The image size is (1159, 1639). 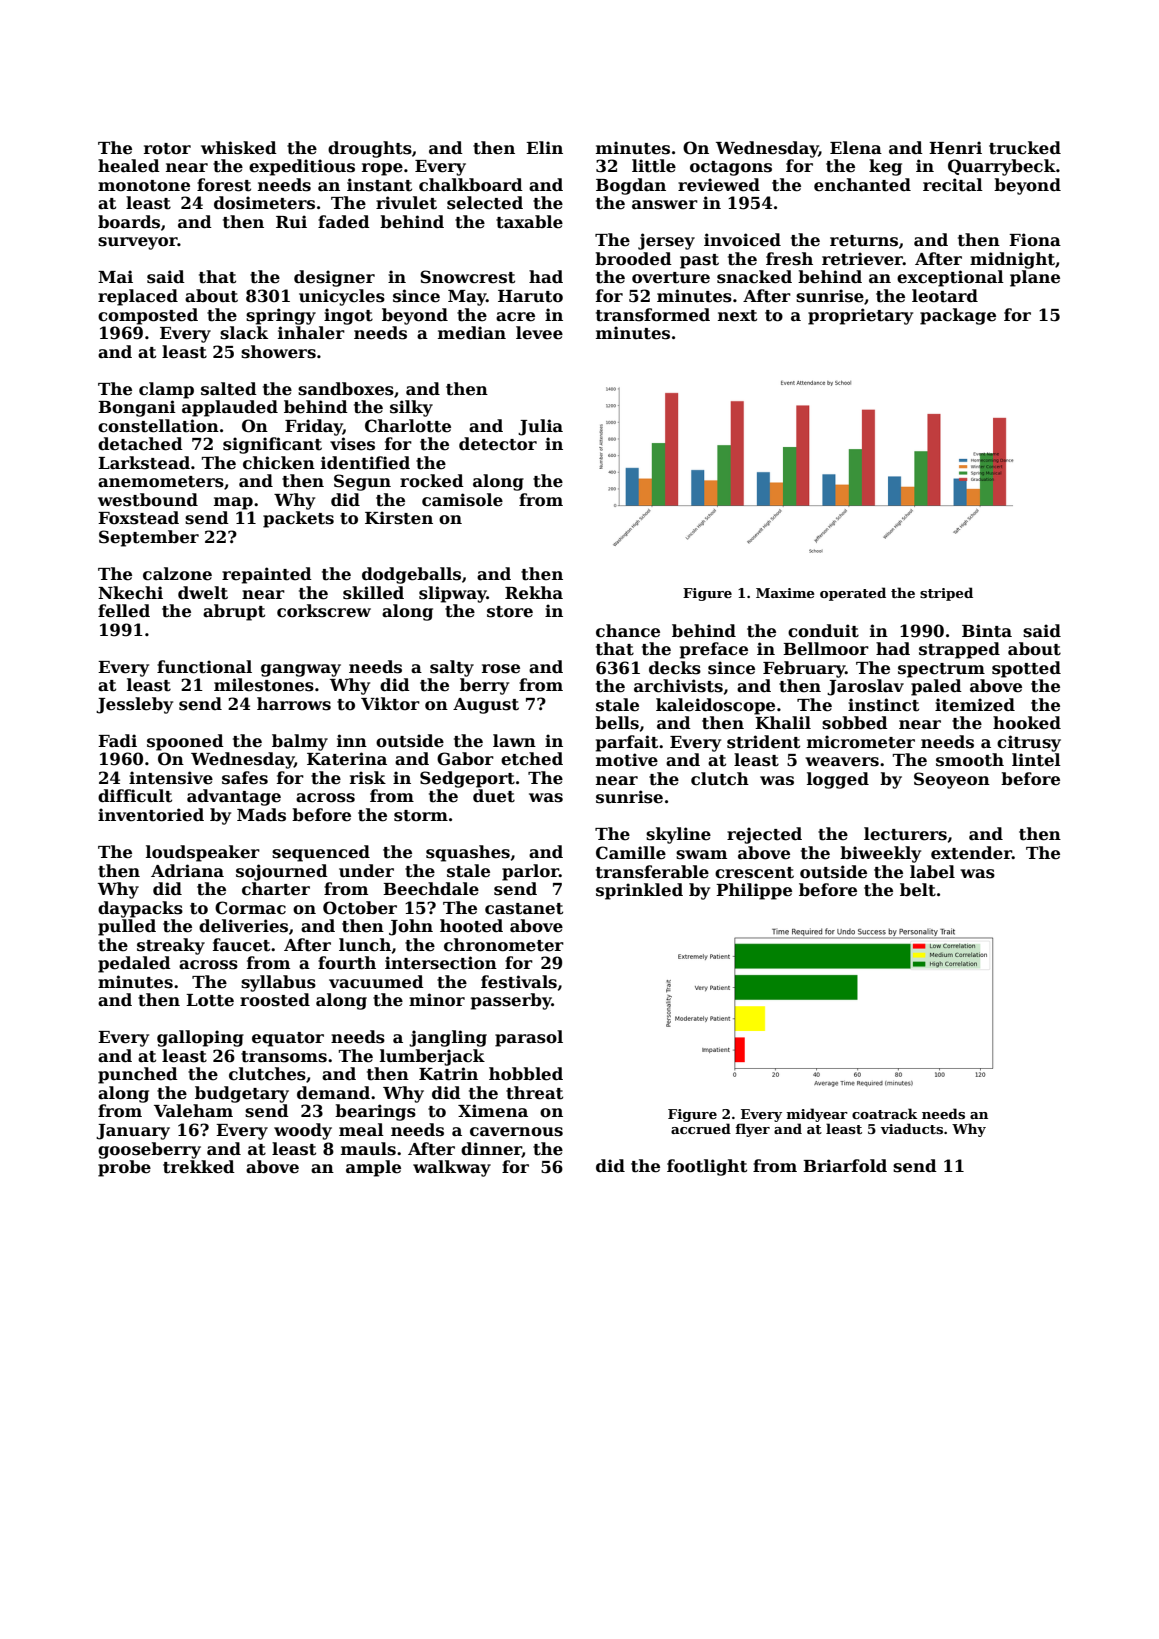 I want to click on little, so click(x=654, y=166).
